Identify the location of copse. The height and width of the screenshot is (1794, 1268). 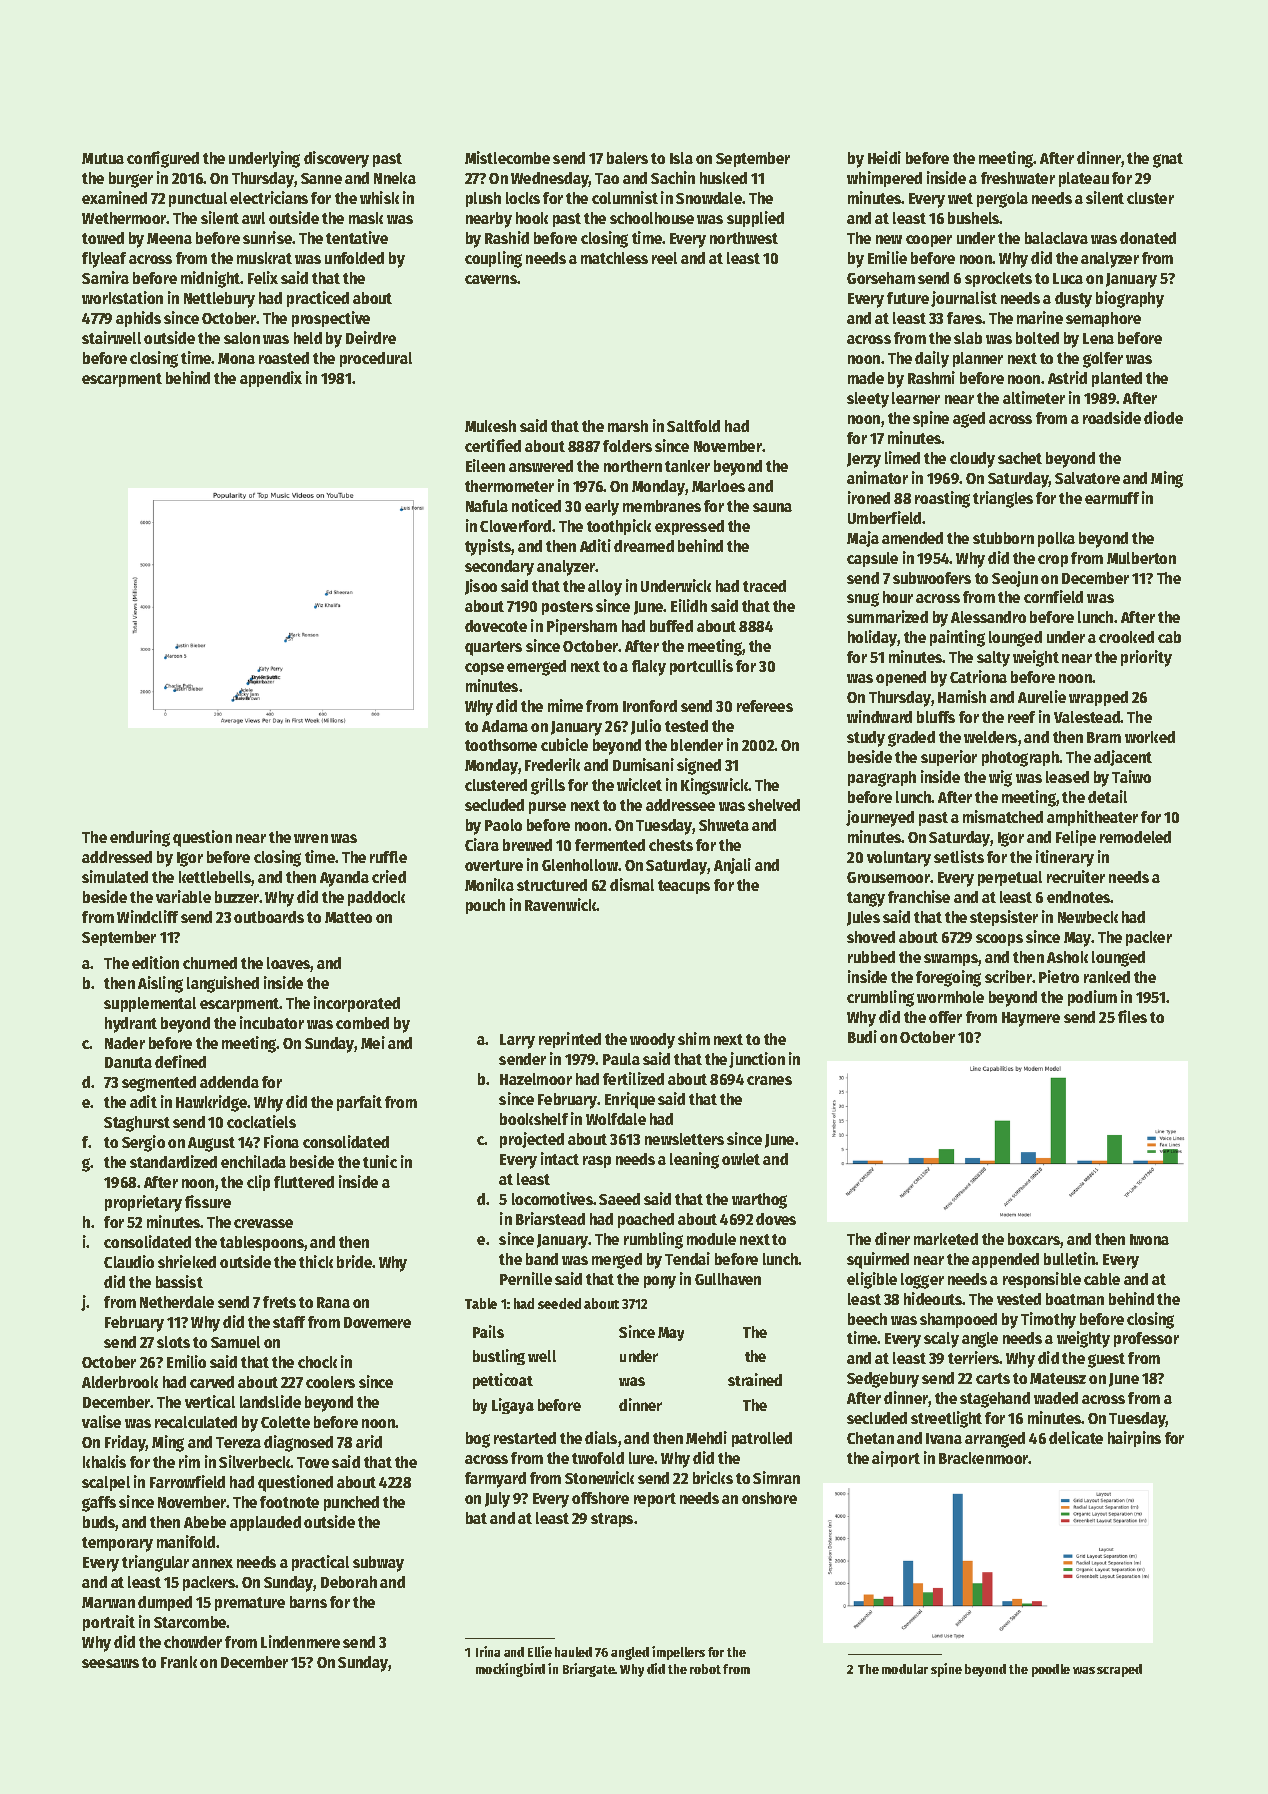
(484, 669).
